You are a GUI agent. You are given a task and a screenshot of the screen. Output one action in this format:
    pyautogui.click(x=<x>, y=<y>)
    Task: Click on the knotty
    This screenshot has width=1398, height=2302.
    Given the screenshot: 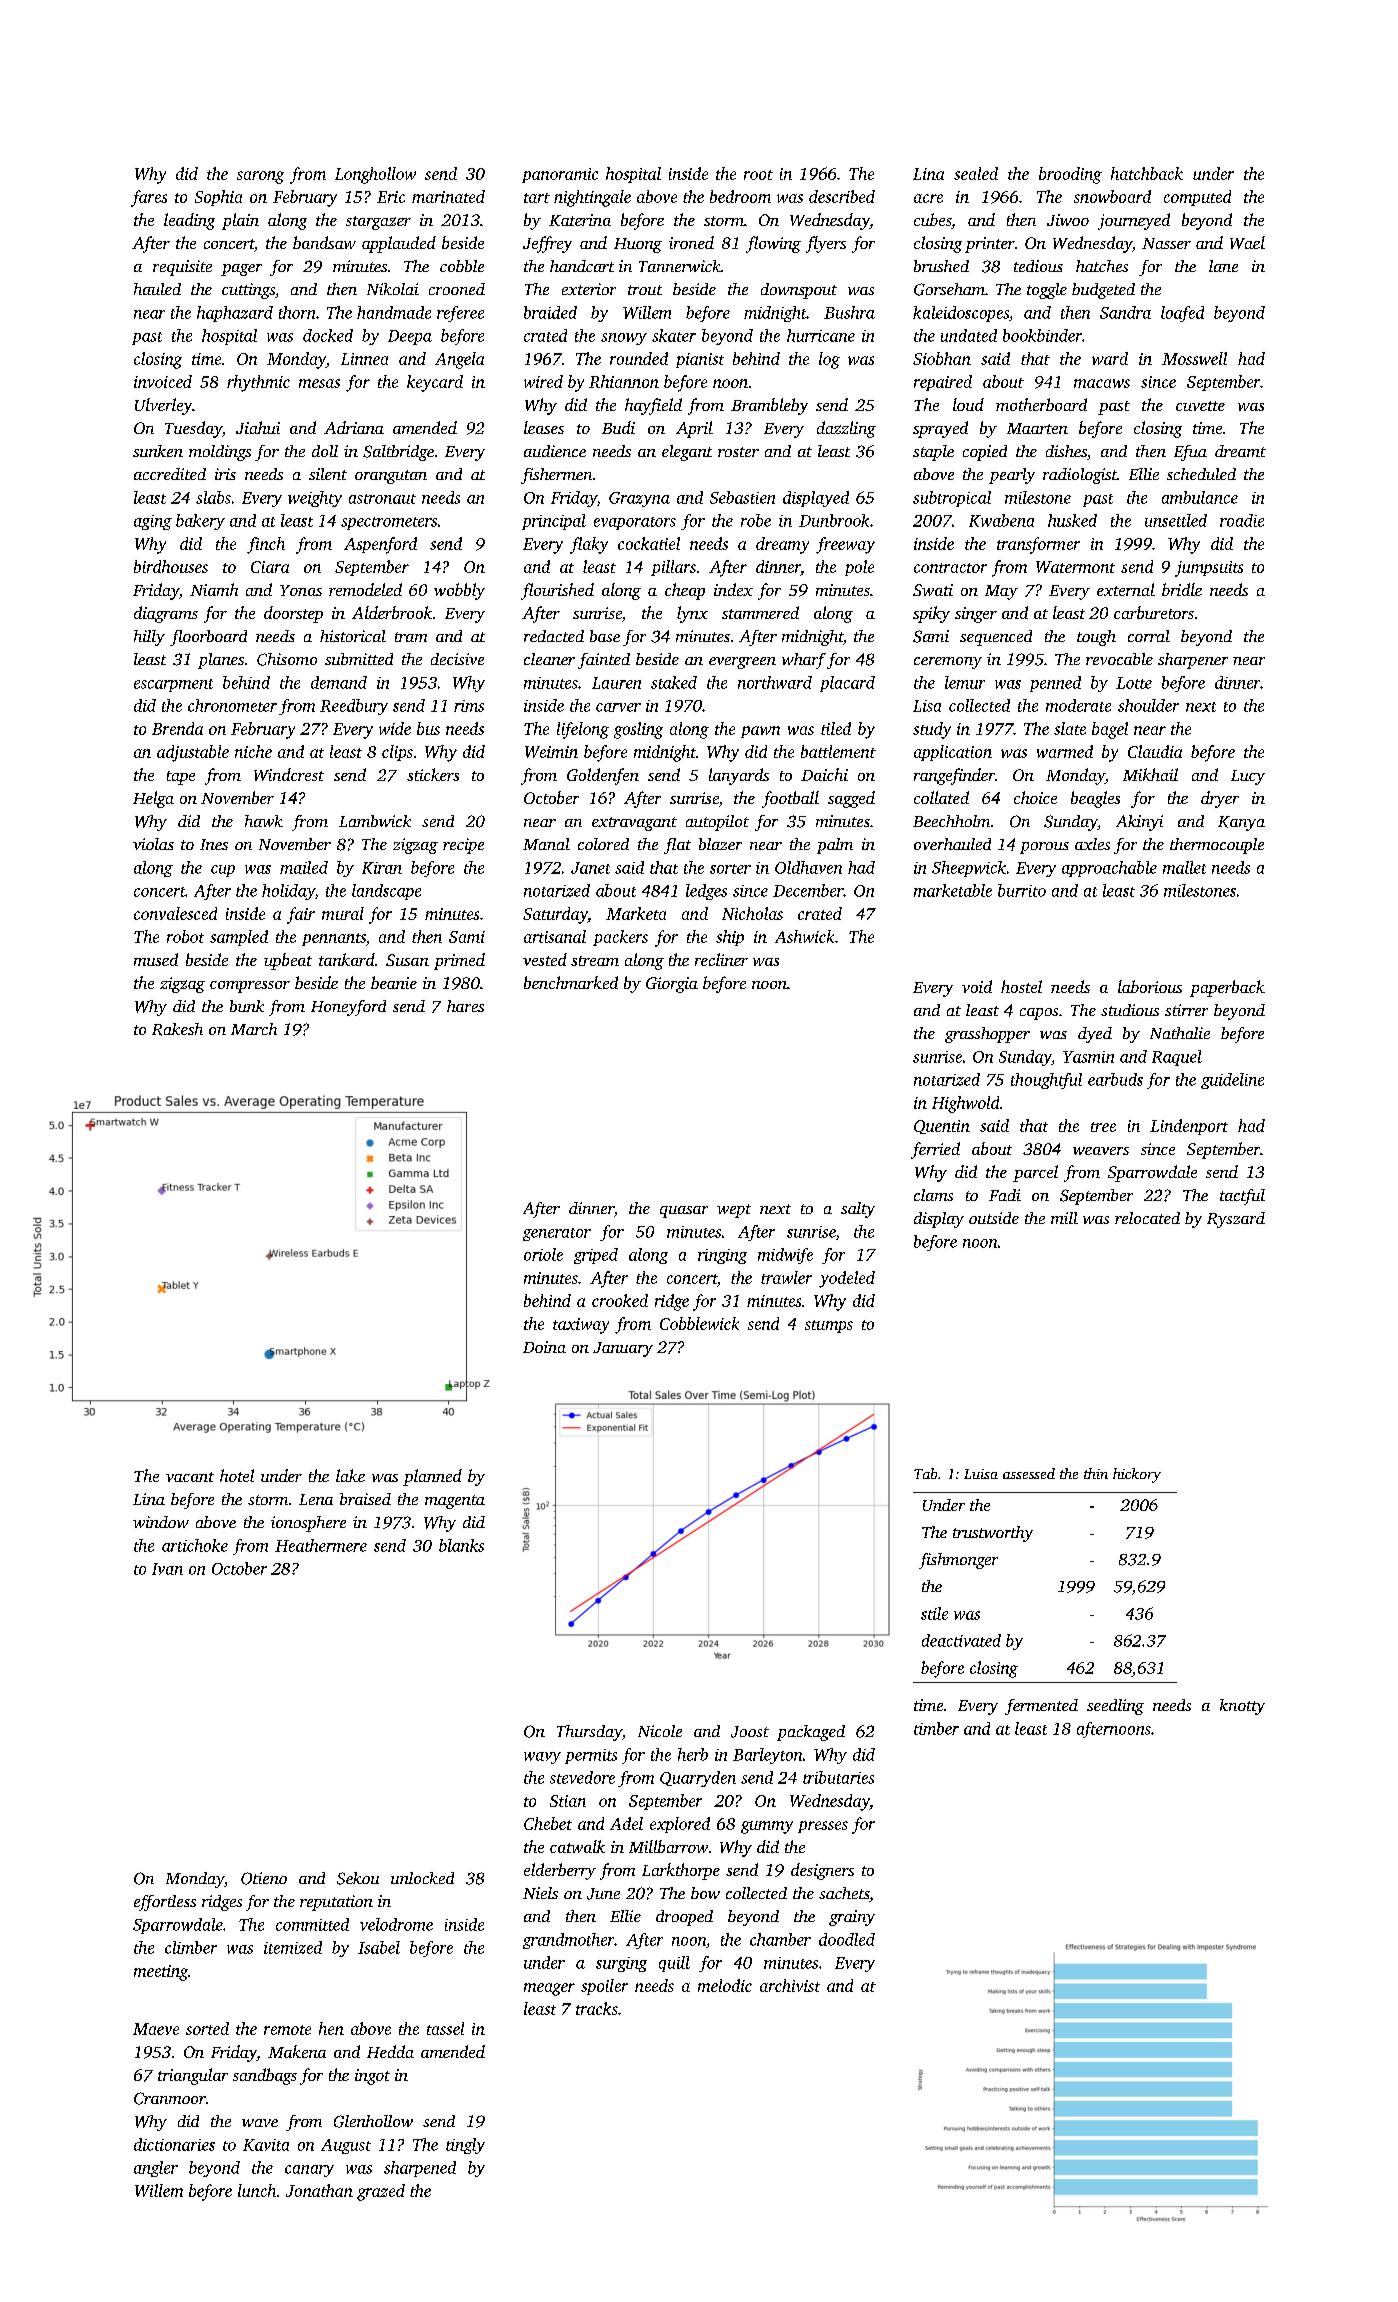 What is the action you would take?
    pyautogui.click(x=1242, y=1707)
